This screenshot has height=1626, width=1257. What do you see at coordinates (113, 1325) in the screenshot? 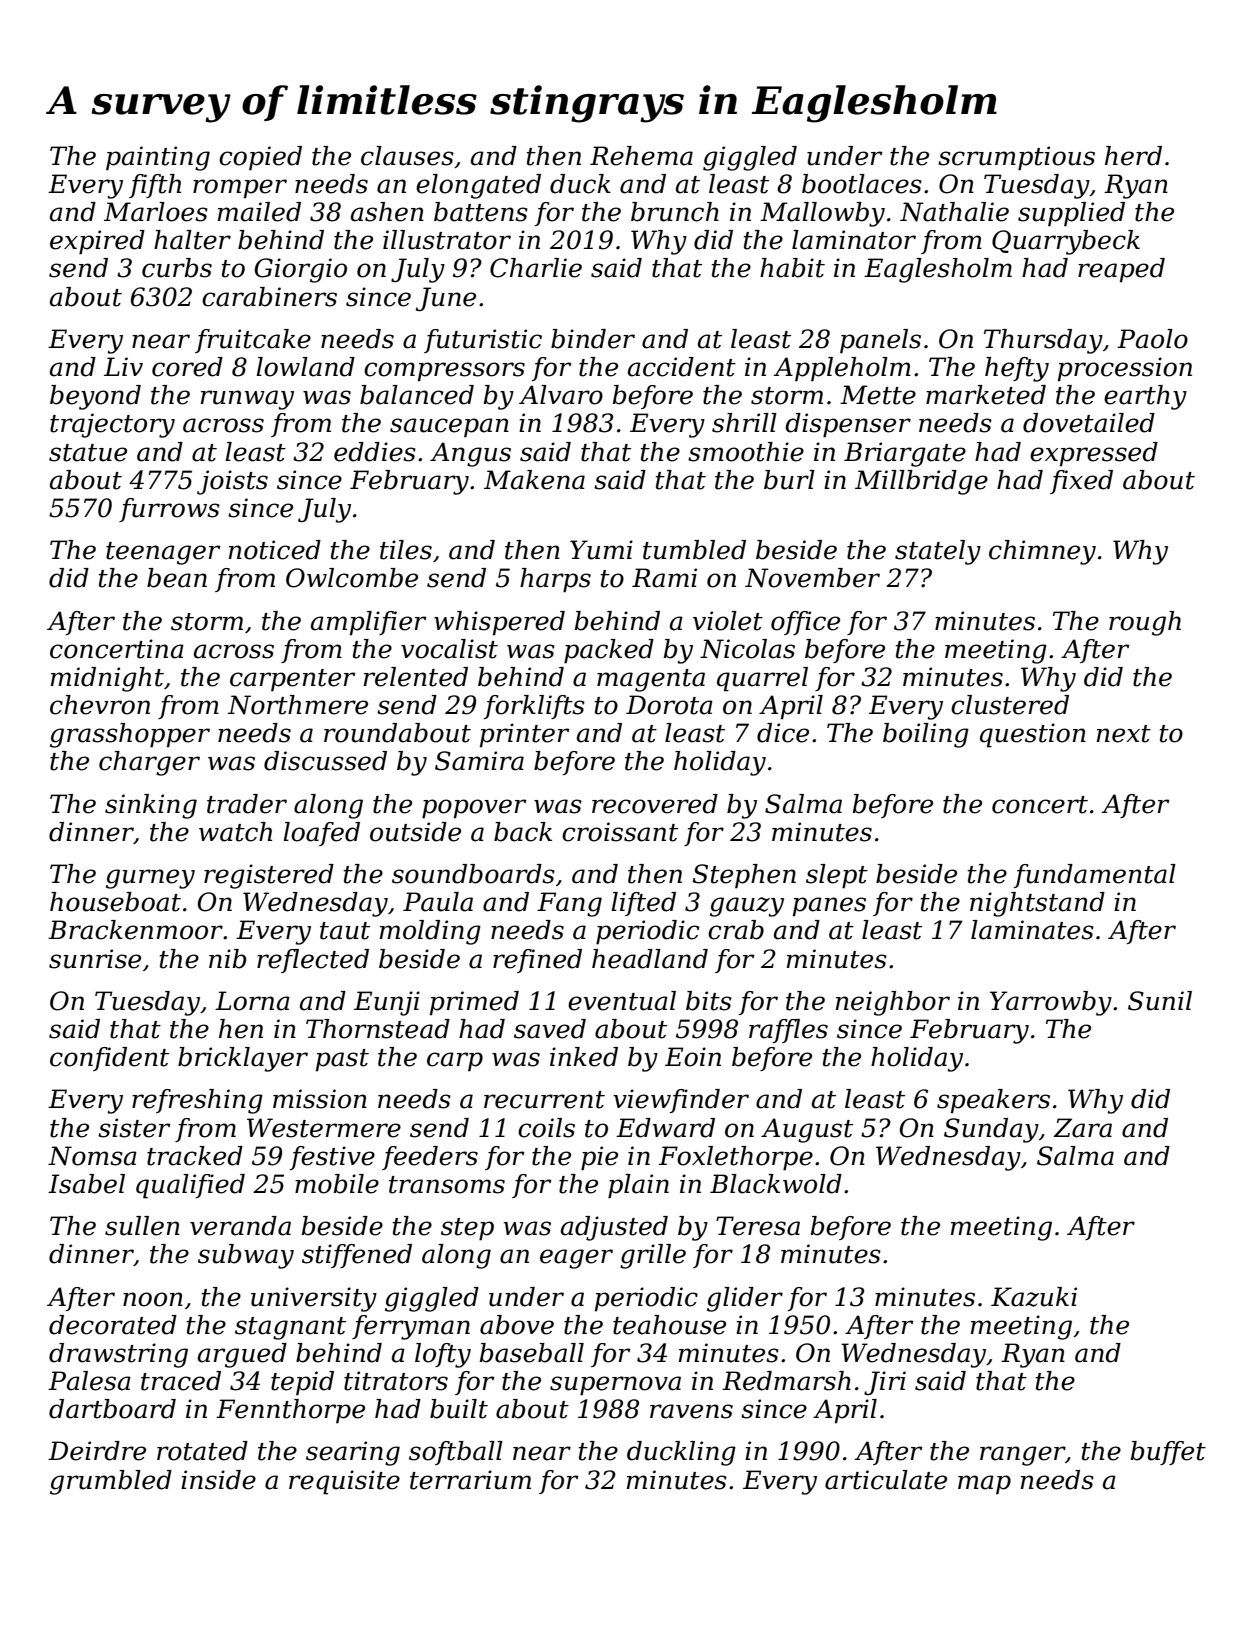
I see `decorated` at bounding box center [113, 1325].
